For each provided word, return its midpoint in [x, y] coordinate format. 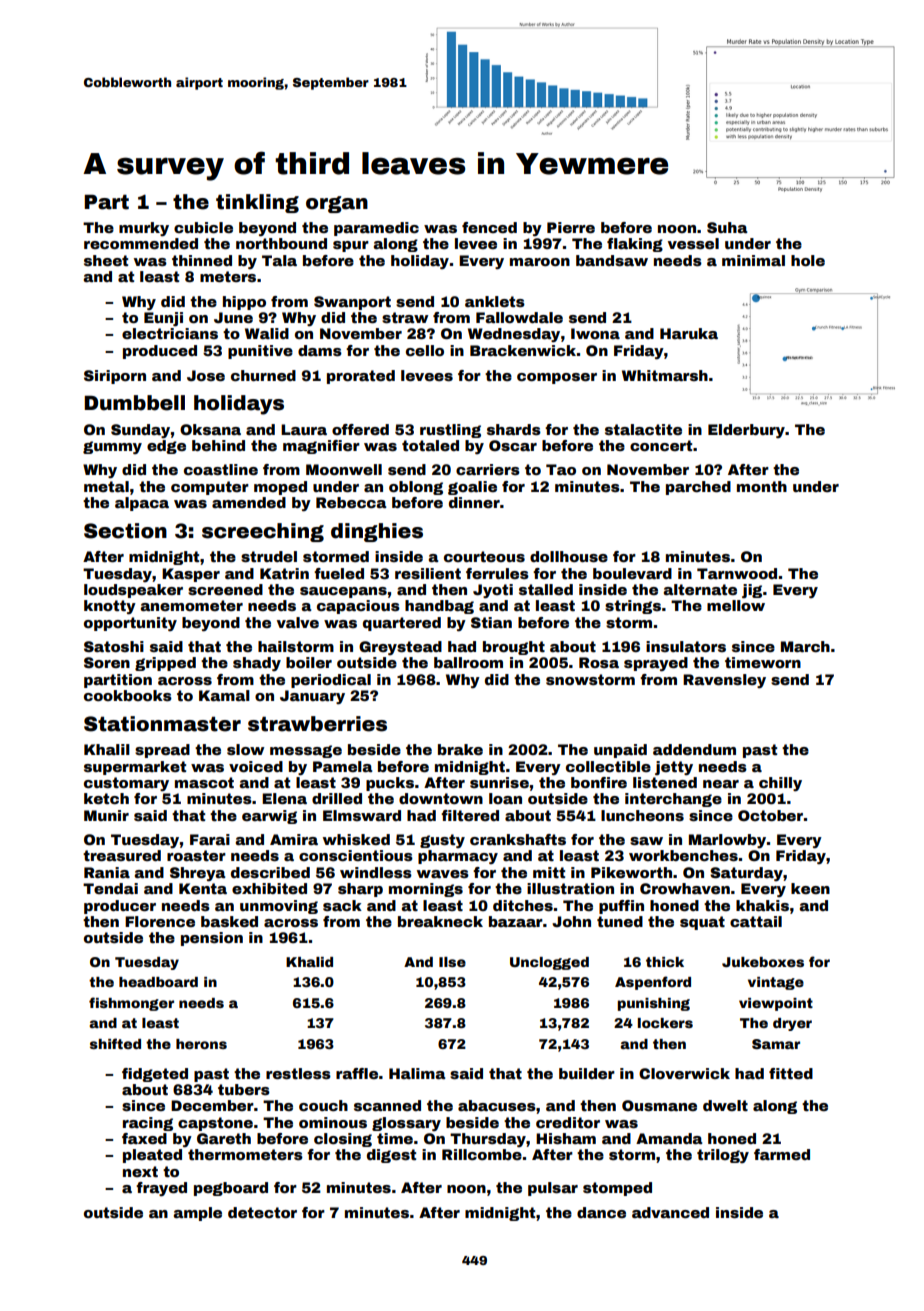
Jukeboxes [763, 962]
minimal [753, 260]
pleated [152, 1156]
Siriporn [115, 377]
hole [808, 260]
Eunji [163, 319]
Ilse [452, 962]
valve [298, 622]
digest [391, 1156]
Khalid [309, 962]
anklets [495, 301]
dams [320, 350]
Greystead [400, 648]
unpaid [620, 751]
